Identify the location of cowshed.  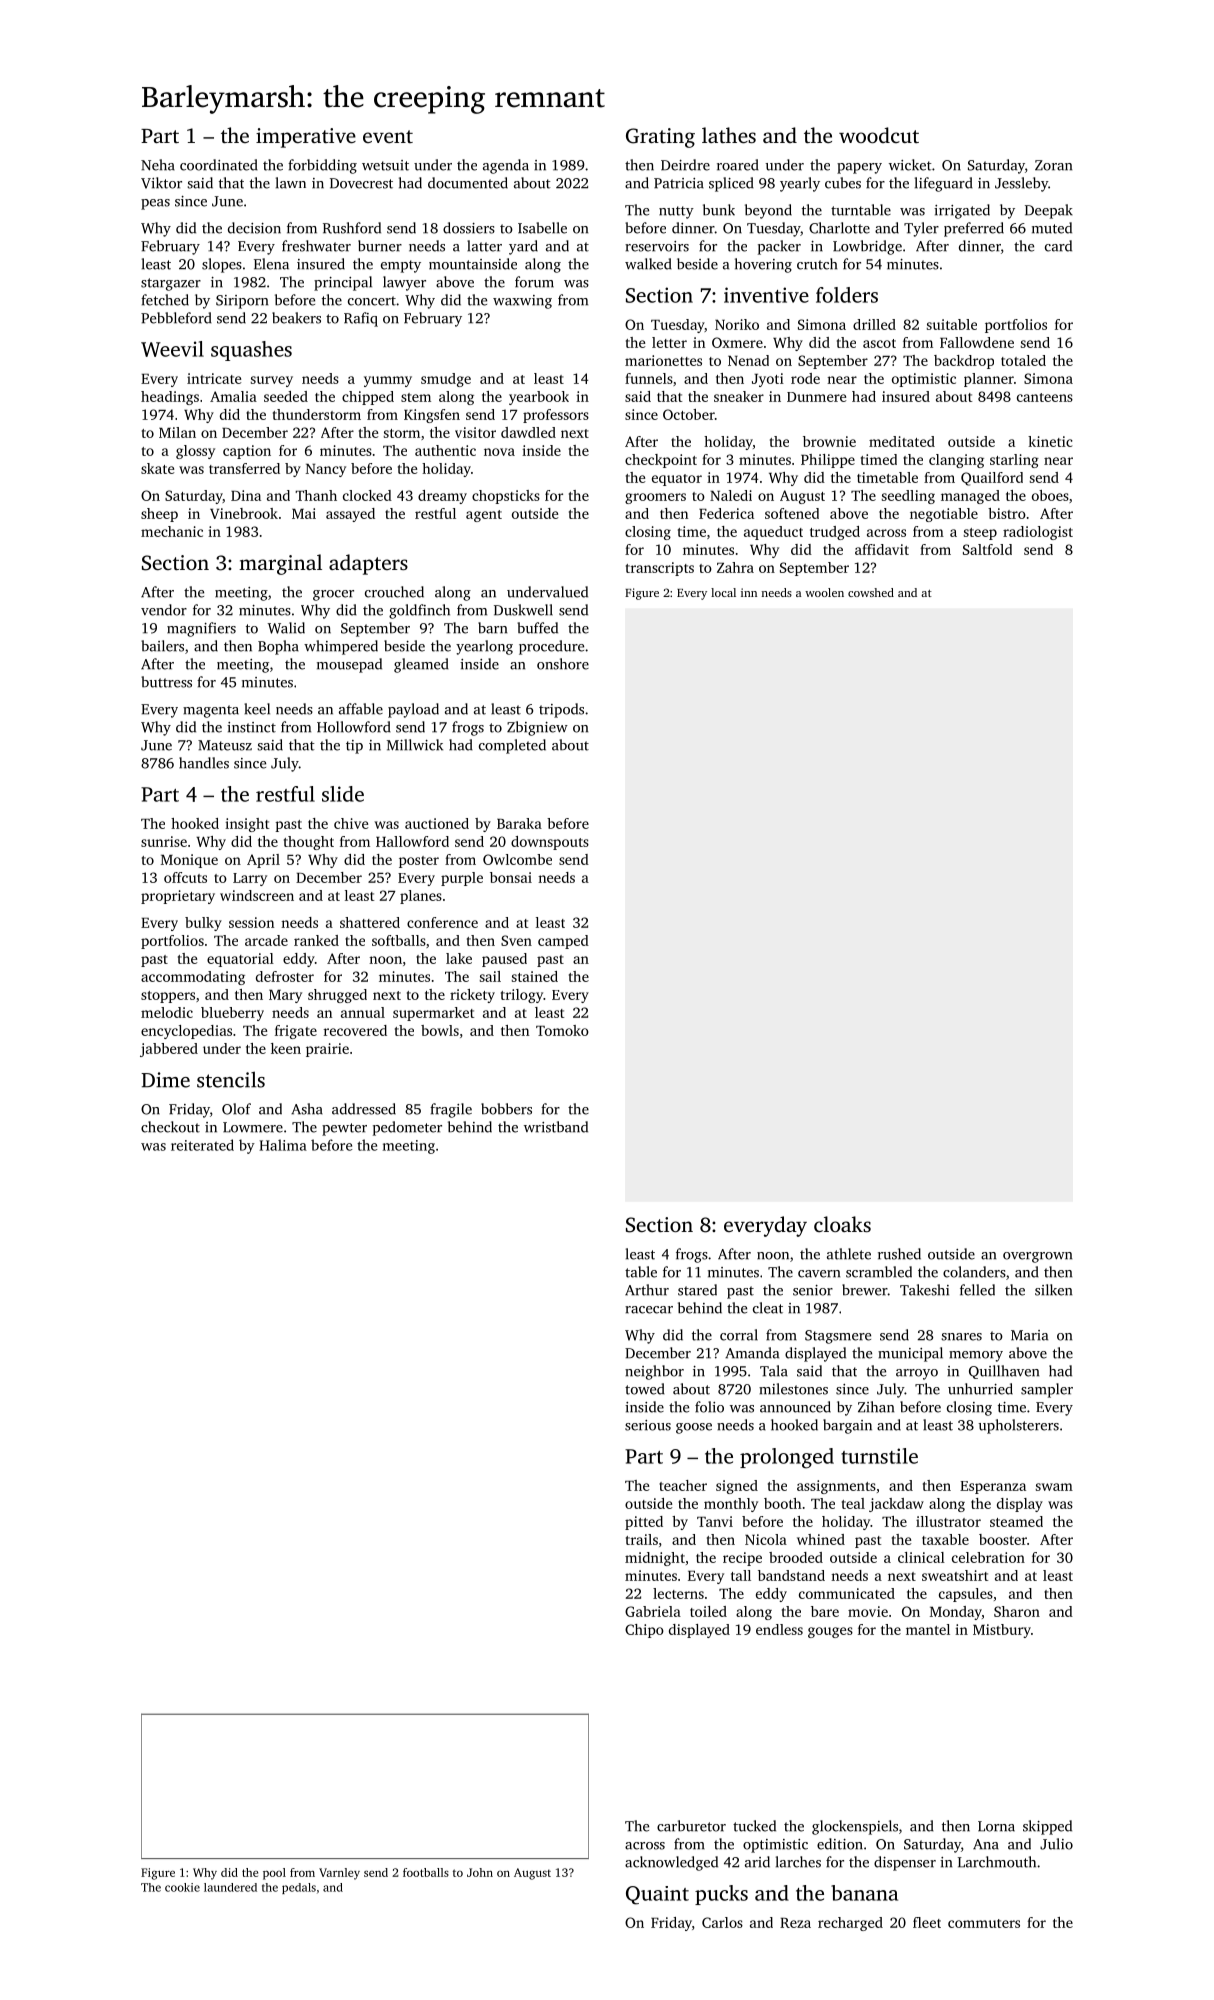
(871, 592).
